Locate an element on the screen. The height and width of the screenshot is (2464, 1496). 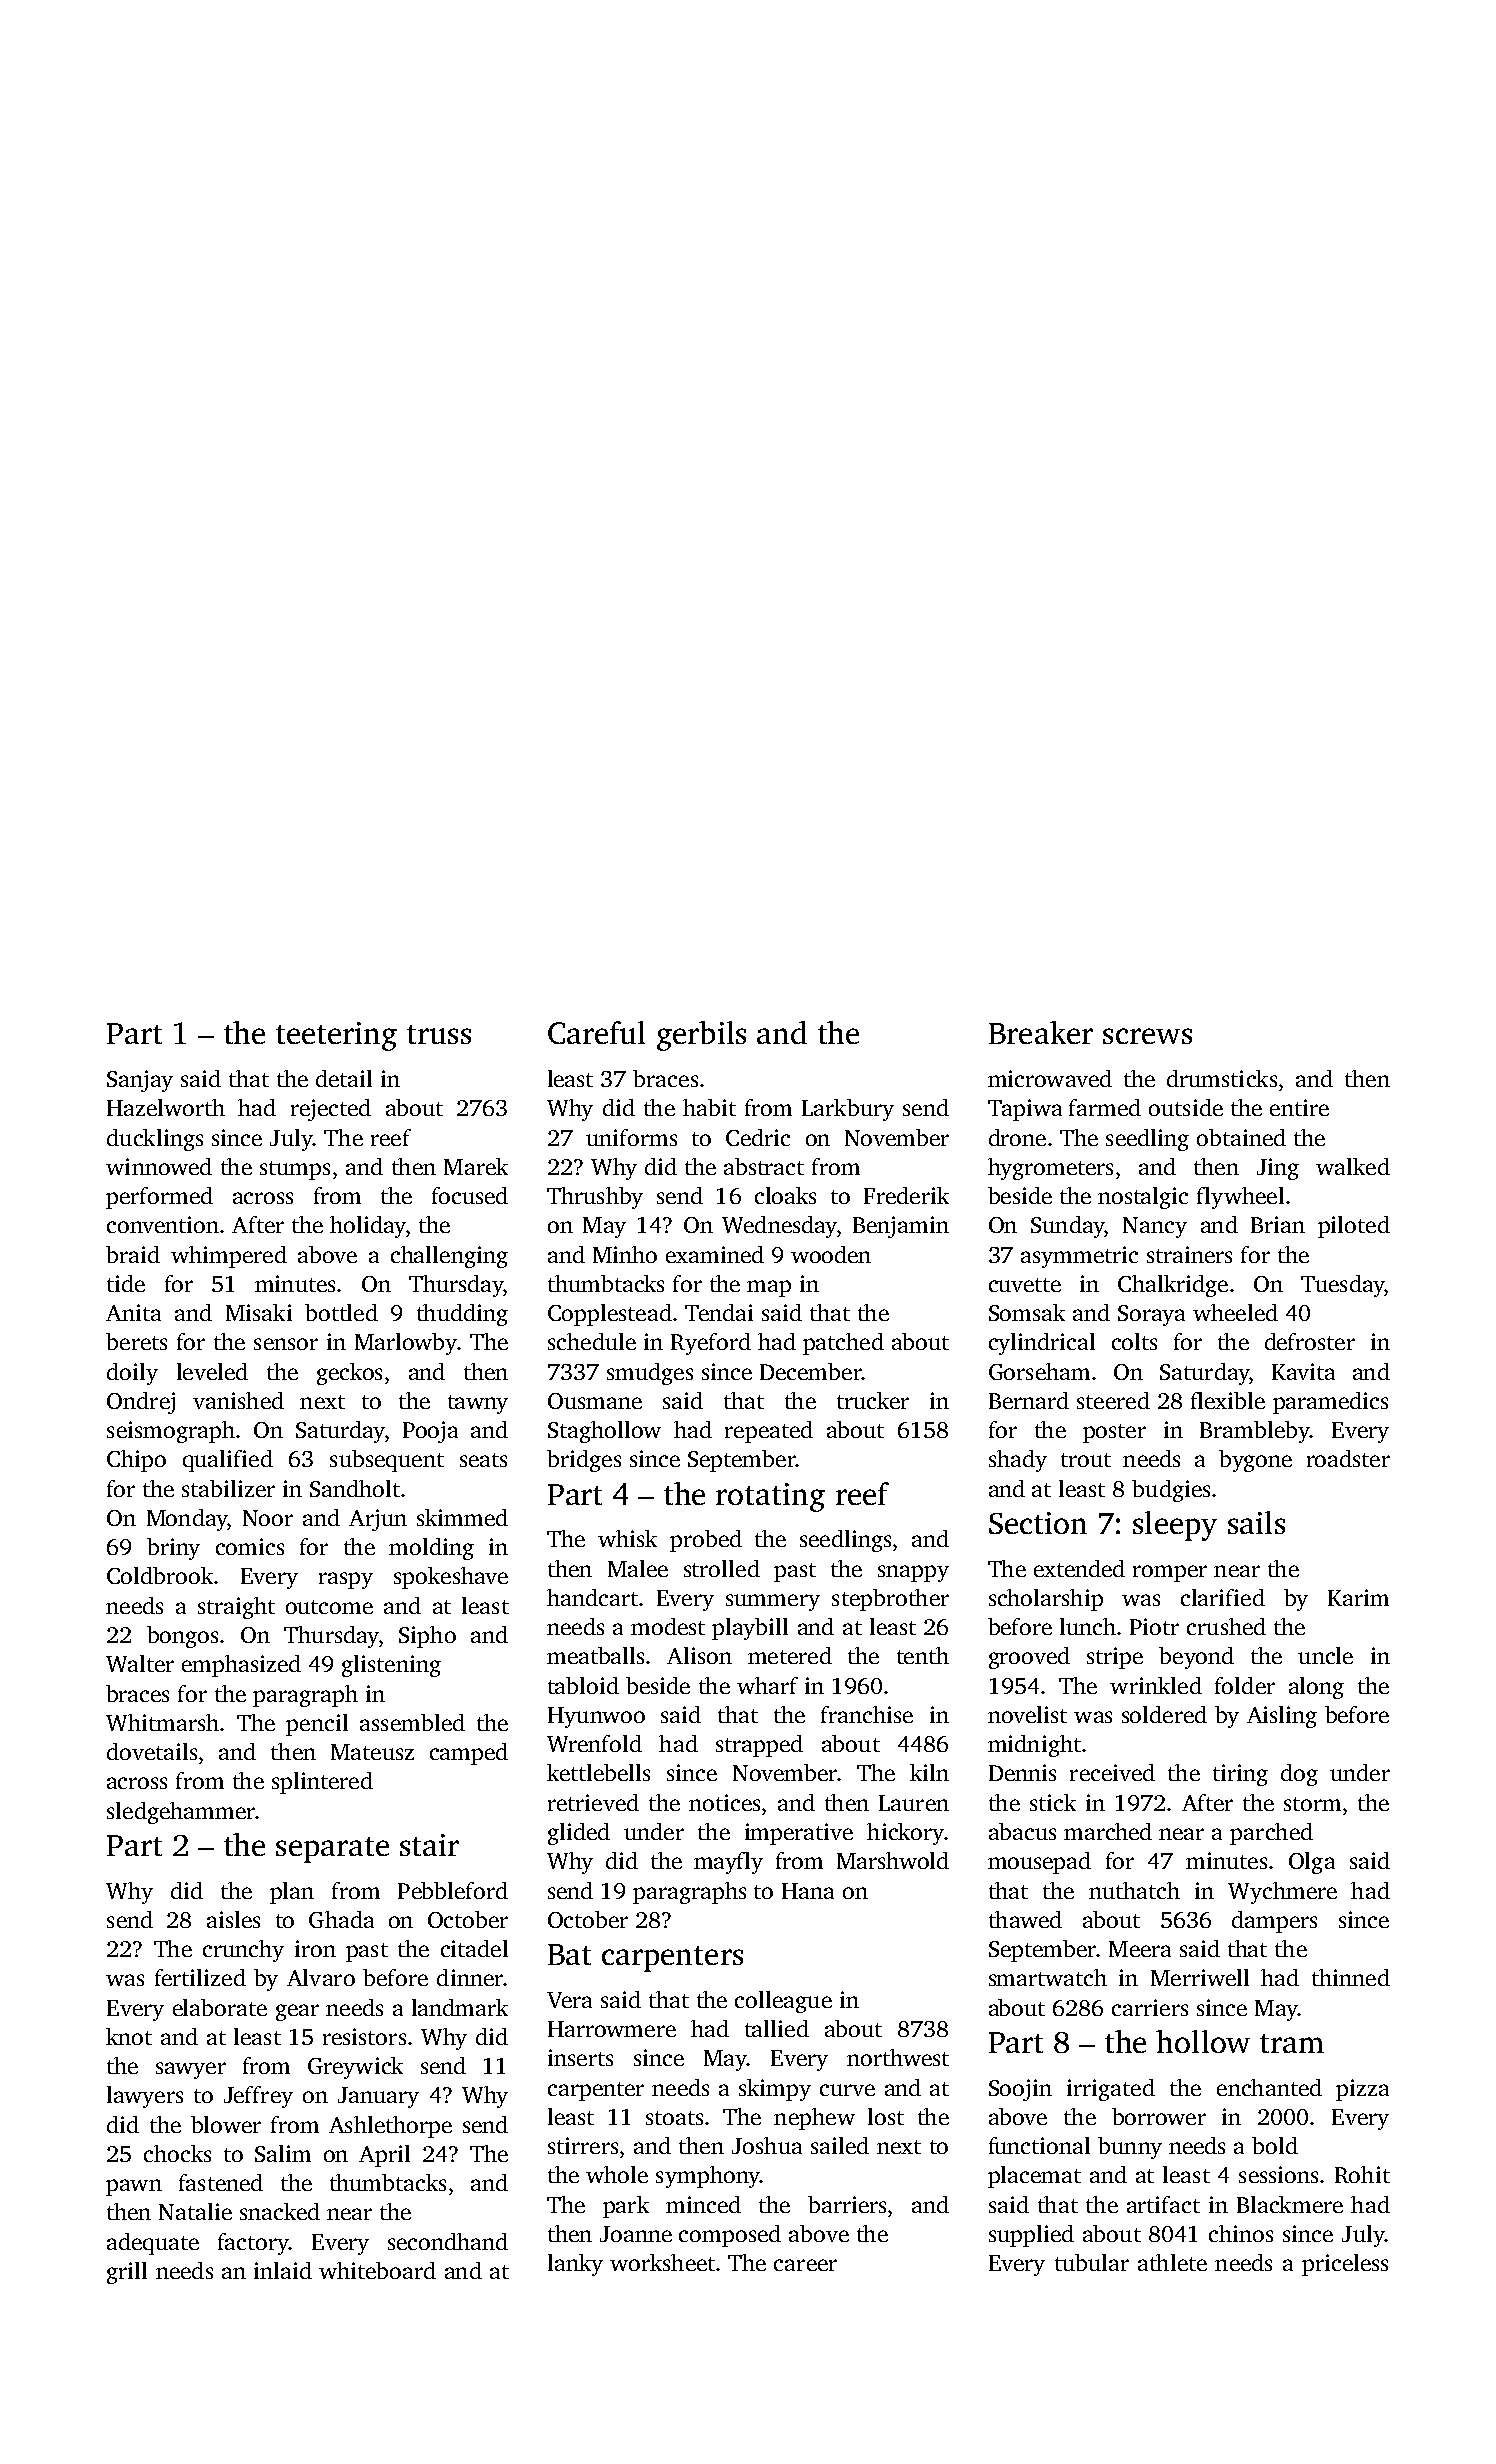
rotating is located at coordinates (770, 1497).
